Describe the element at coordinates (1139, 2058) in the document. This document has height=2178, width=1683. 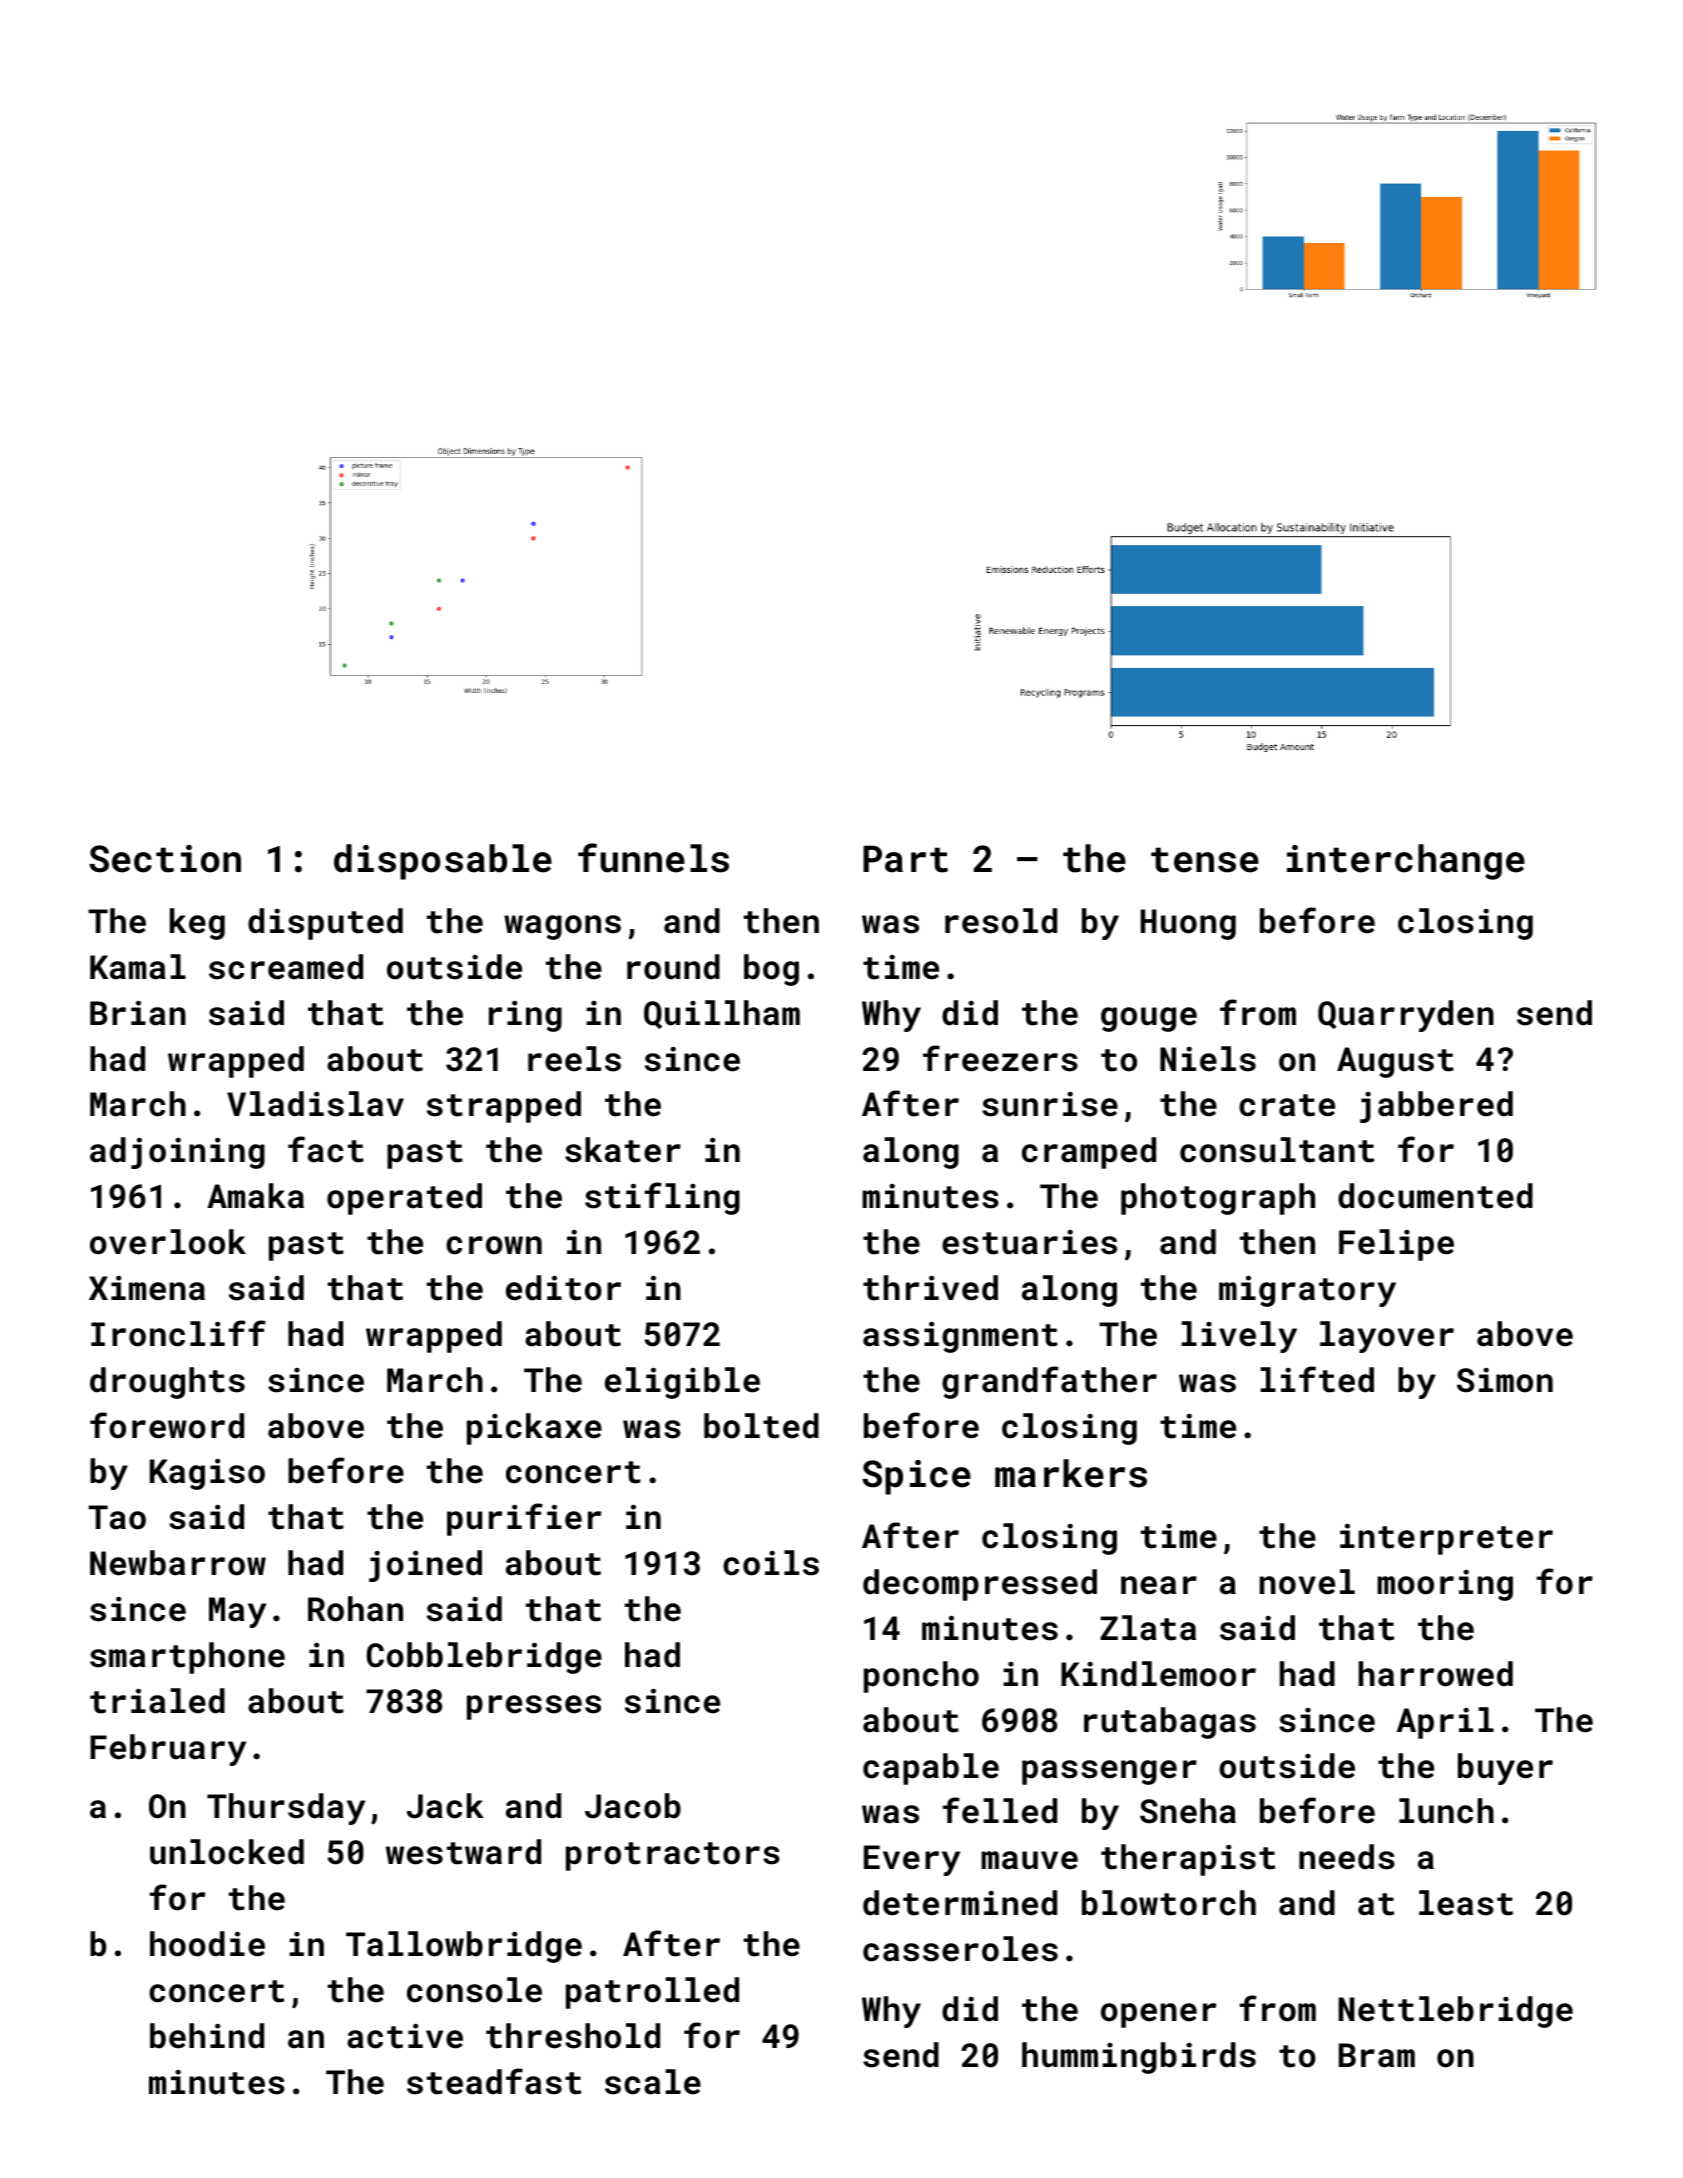
I see `hummingbirds` at that location.
